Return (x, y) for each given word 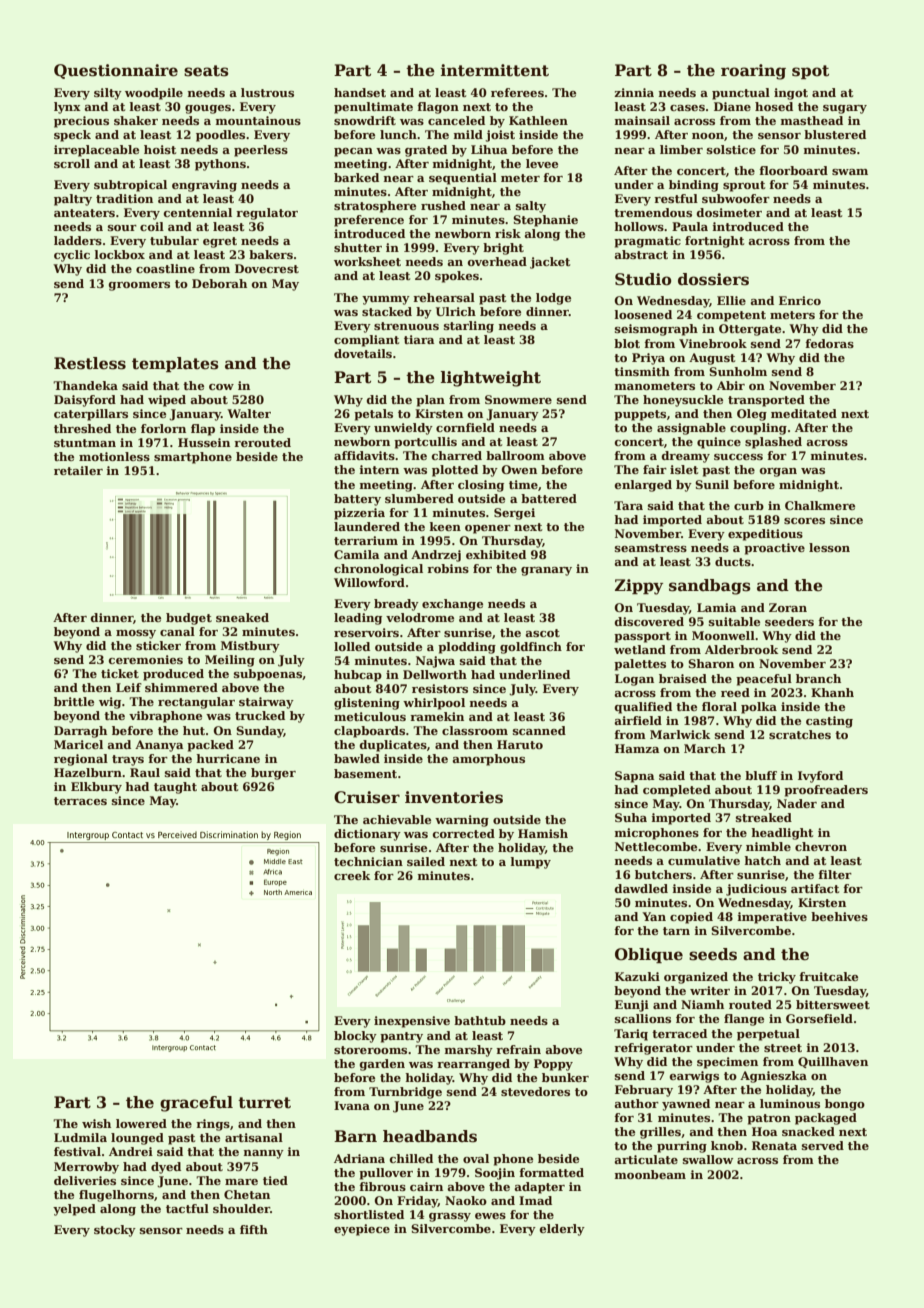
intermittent (495, 70)
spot (810, 72)
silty (108, 94)
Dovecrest (267, 268)
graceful (196, 1104)
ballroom (515, 455)
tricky (777, 978)
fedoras (829, 343)
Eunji (632, 1006)
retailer (78, 470)
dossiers (713, 279)
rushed (443, 205)
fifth (254, 1229)
